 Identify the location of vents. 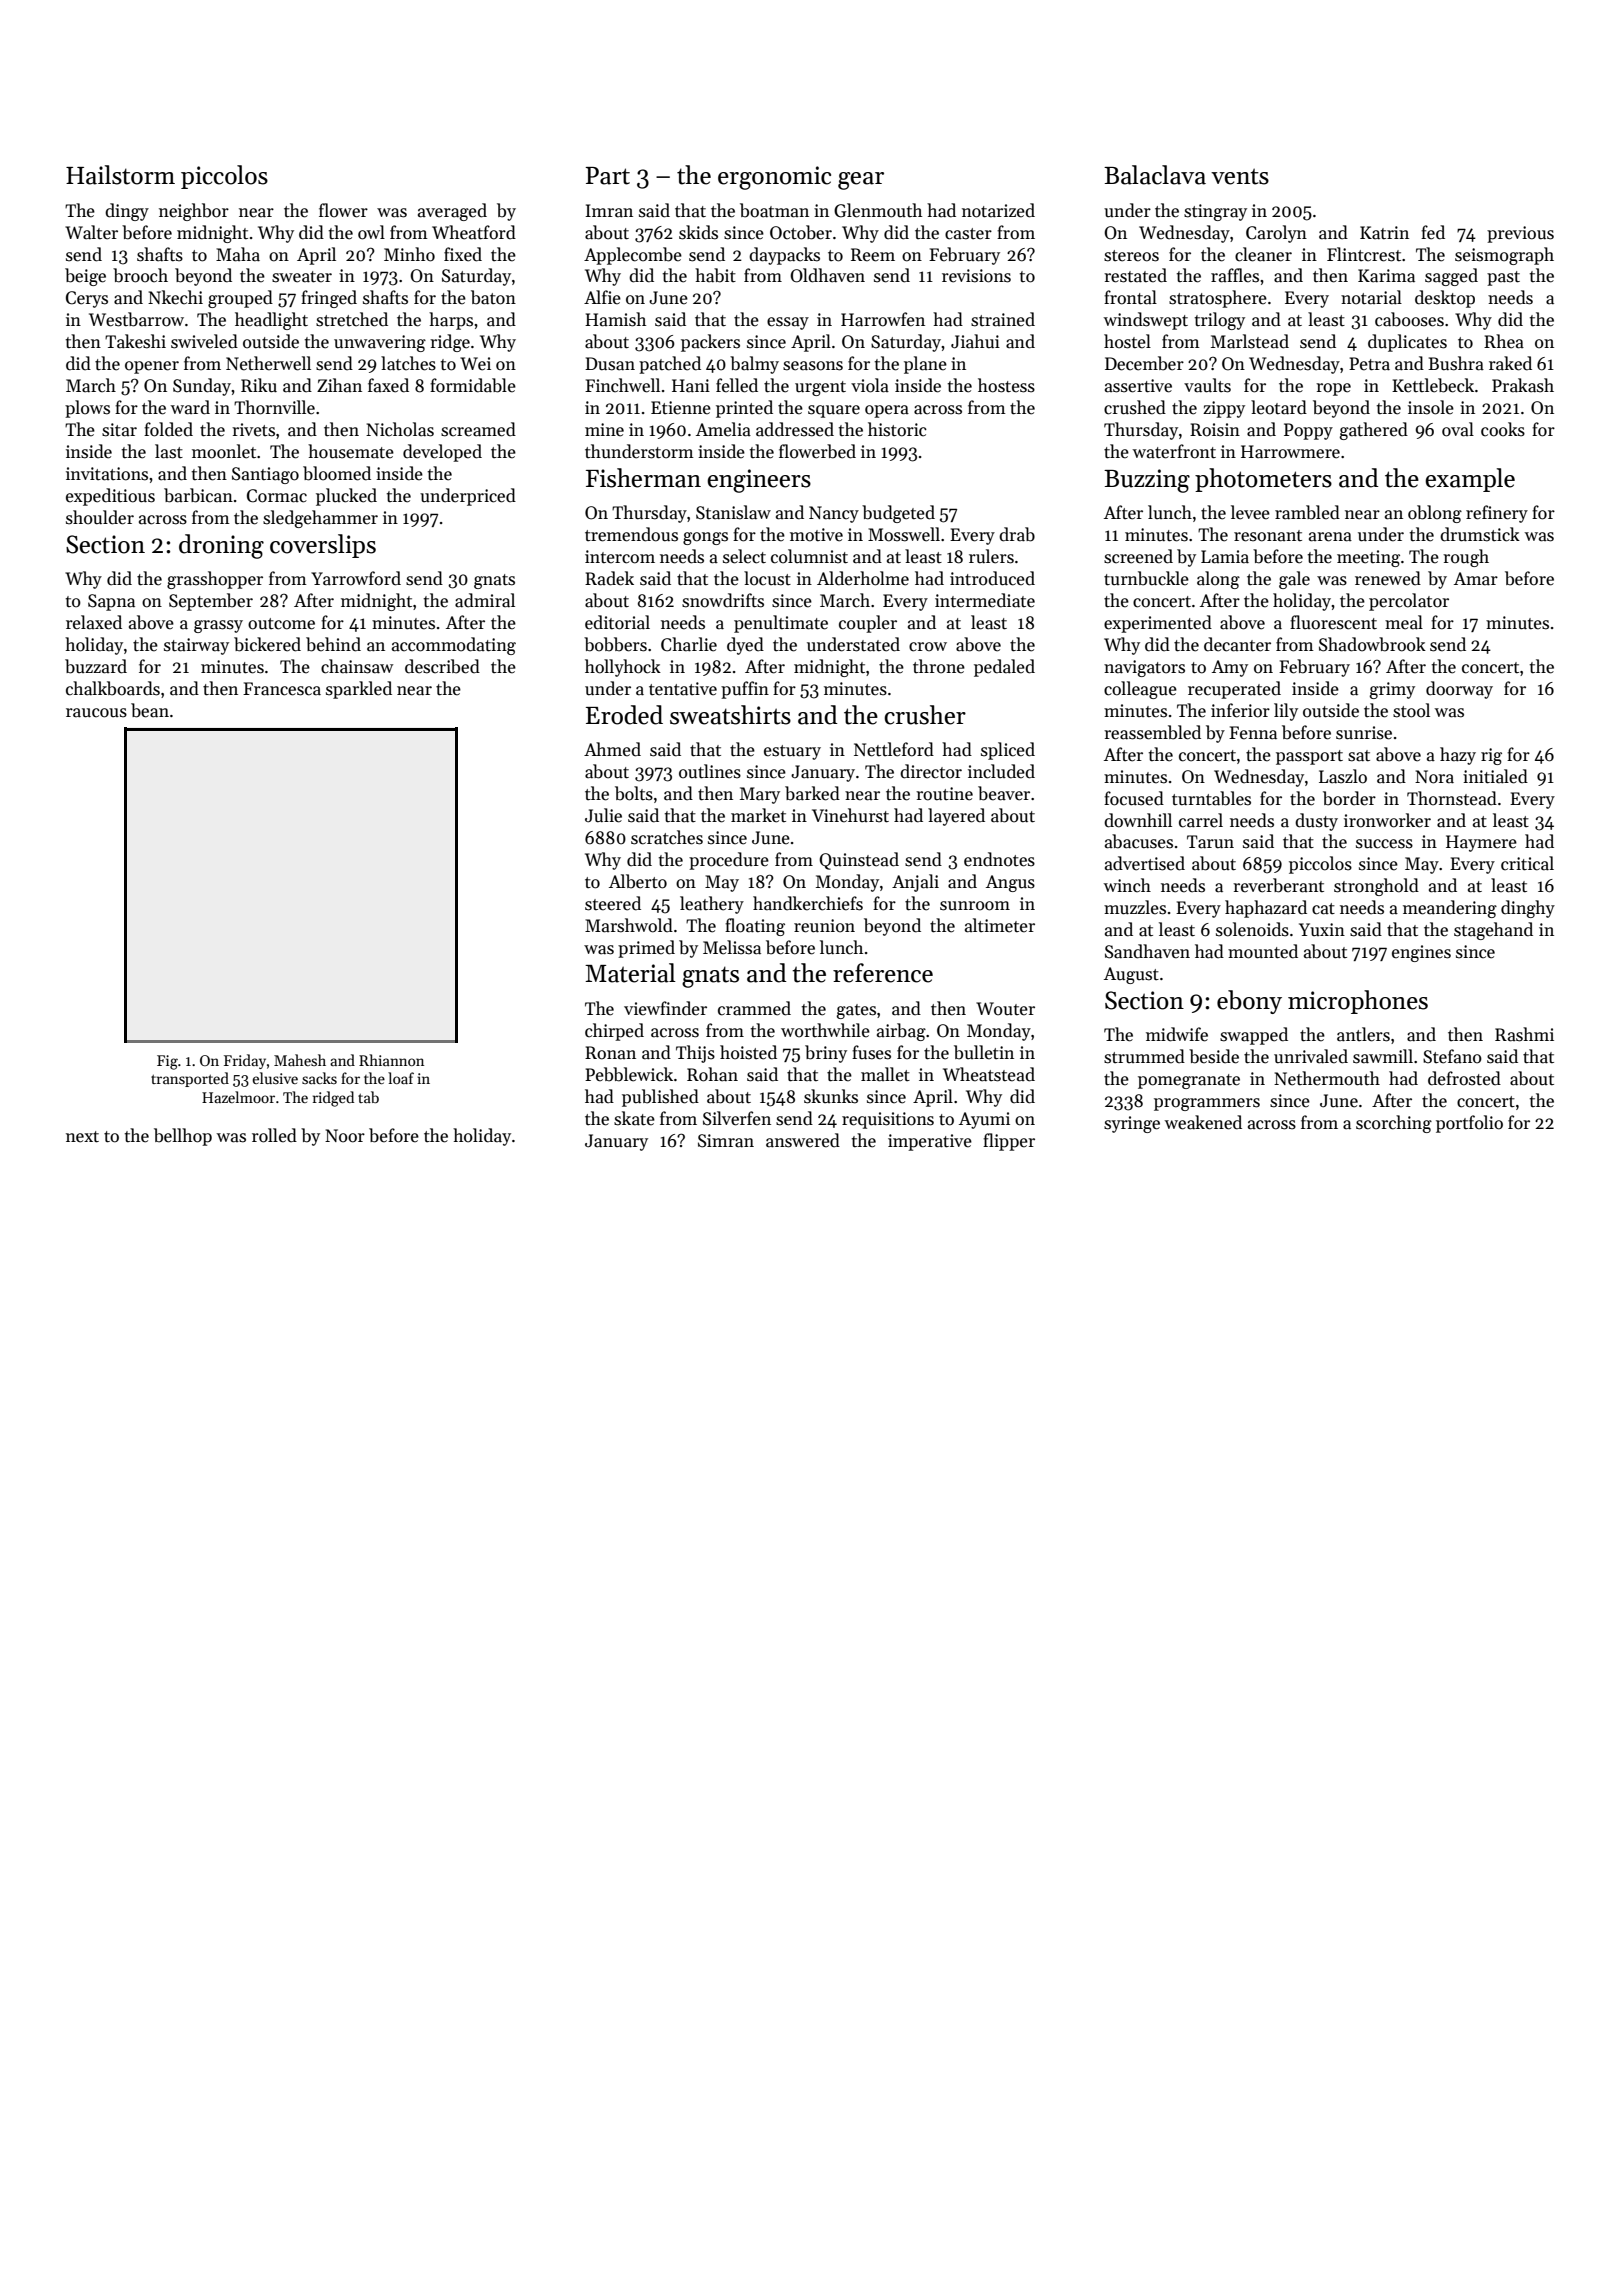
(1240, 177).
